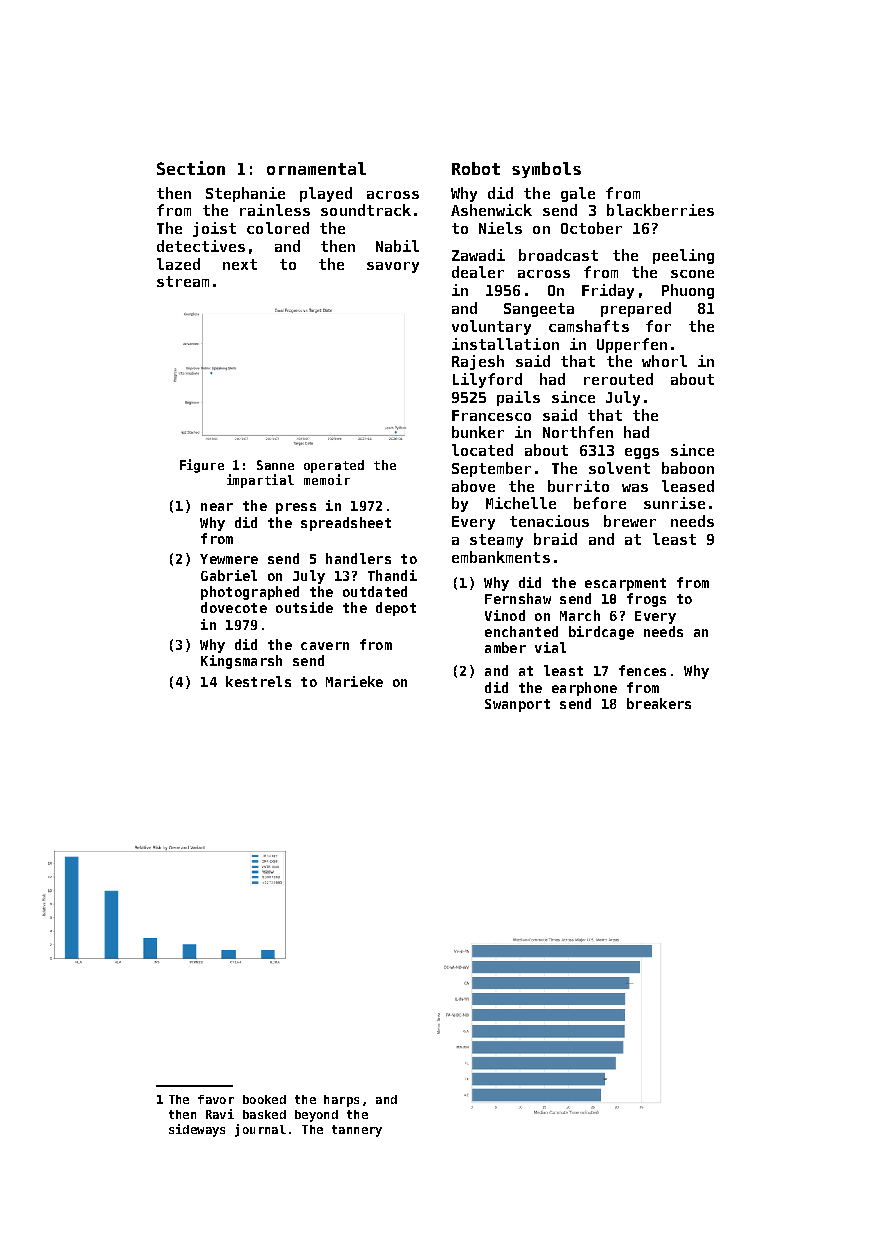 The width and height of the image is (871, 1236). I want to click on breakers, so click(659, 703).
